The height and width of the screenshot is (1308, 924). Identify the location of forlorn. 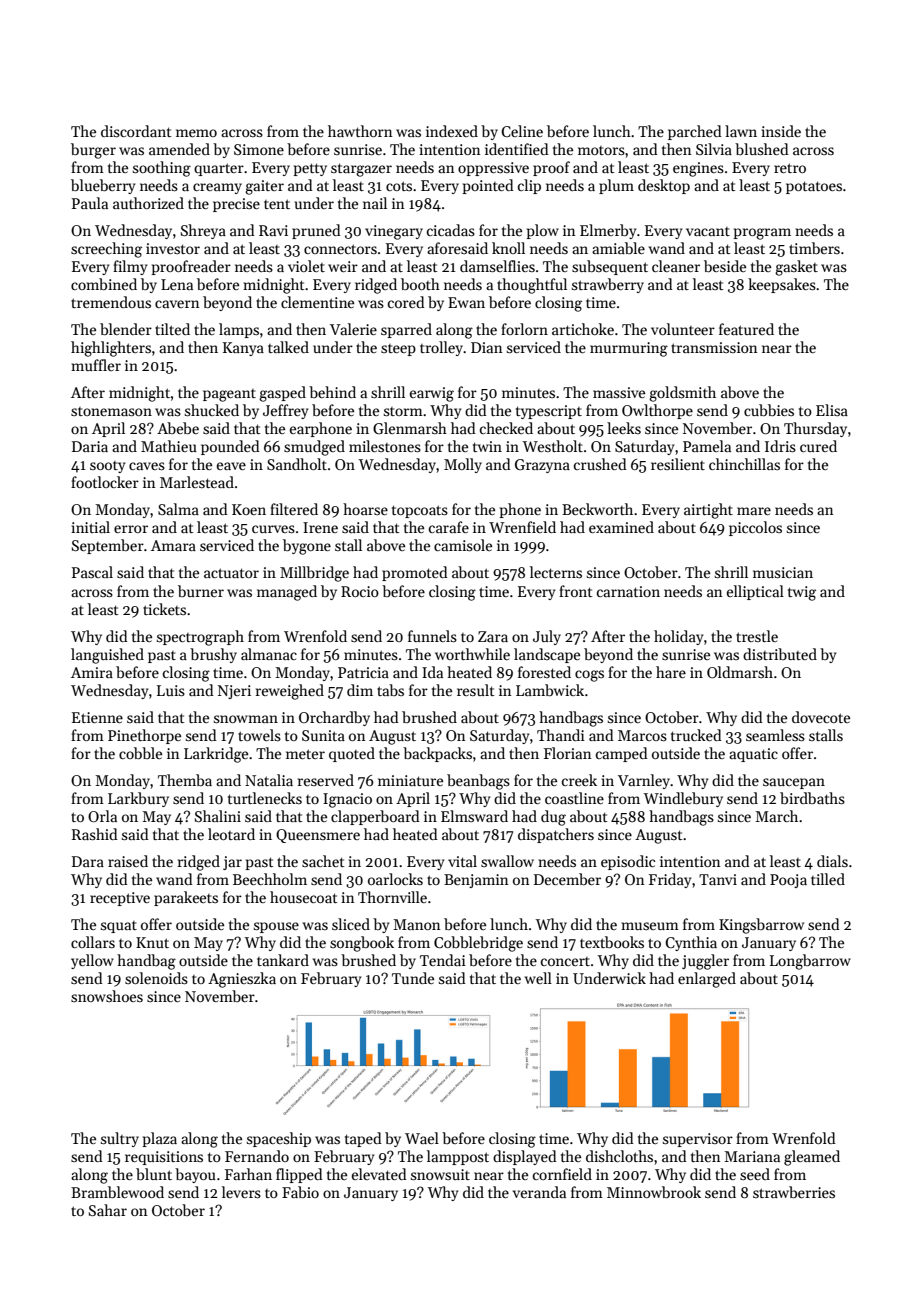
(524, 329).
